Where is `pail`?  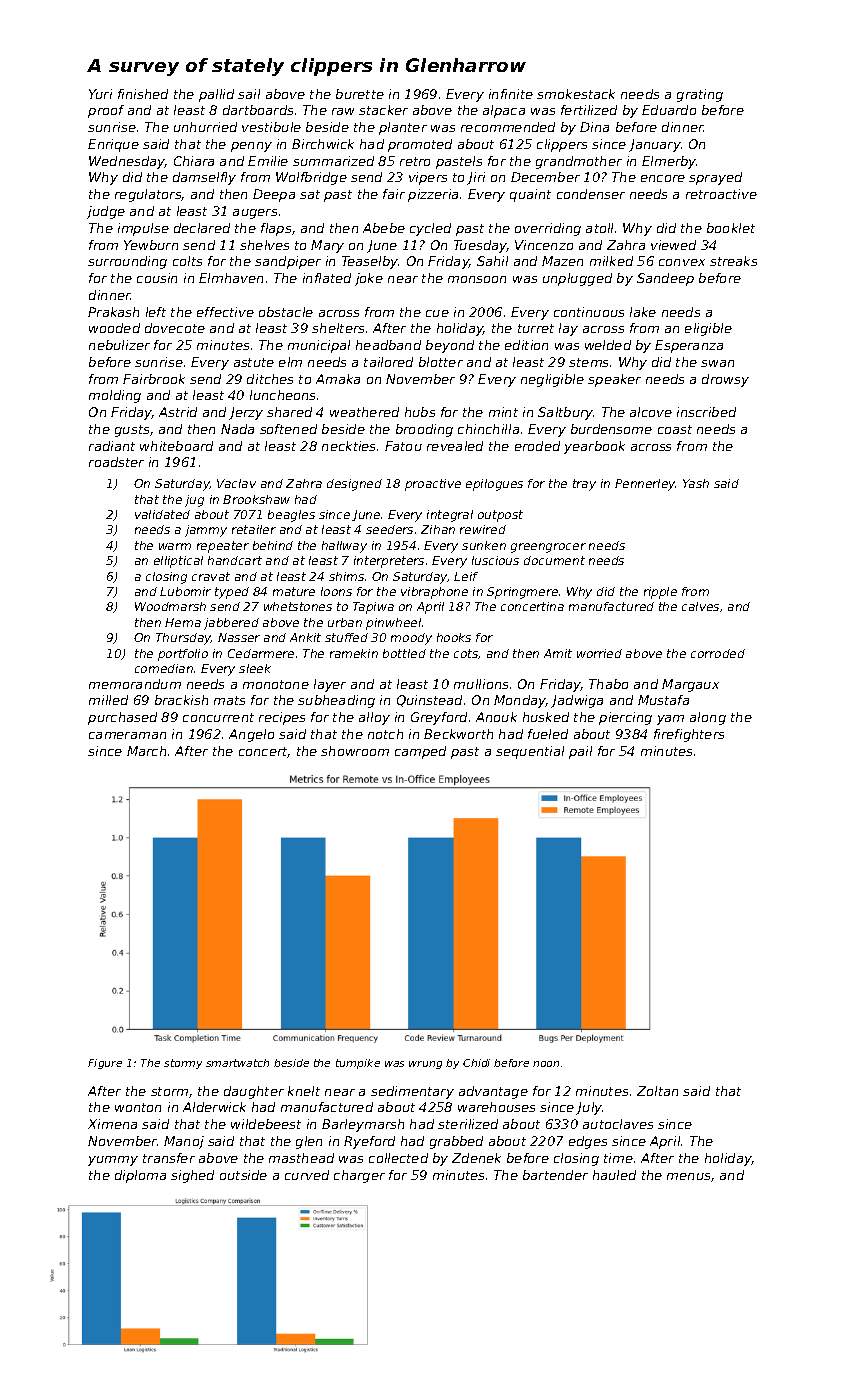 pail is located at coordinates (580, 752).
